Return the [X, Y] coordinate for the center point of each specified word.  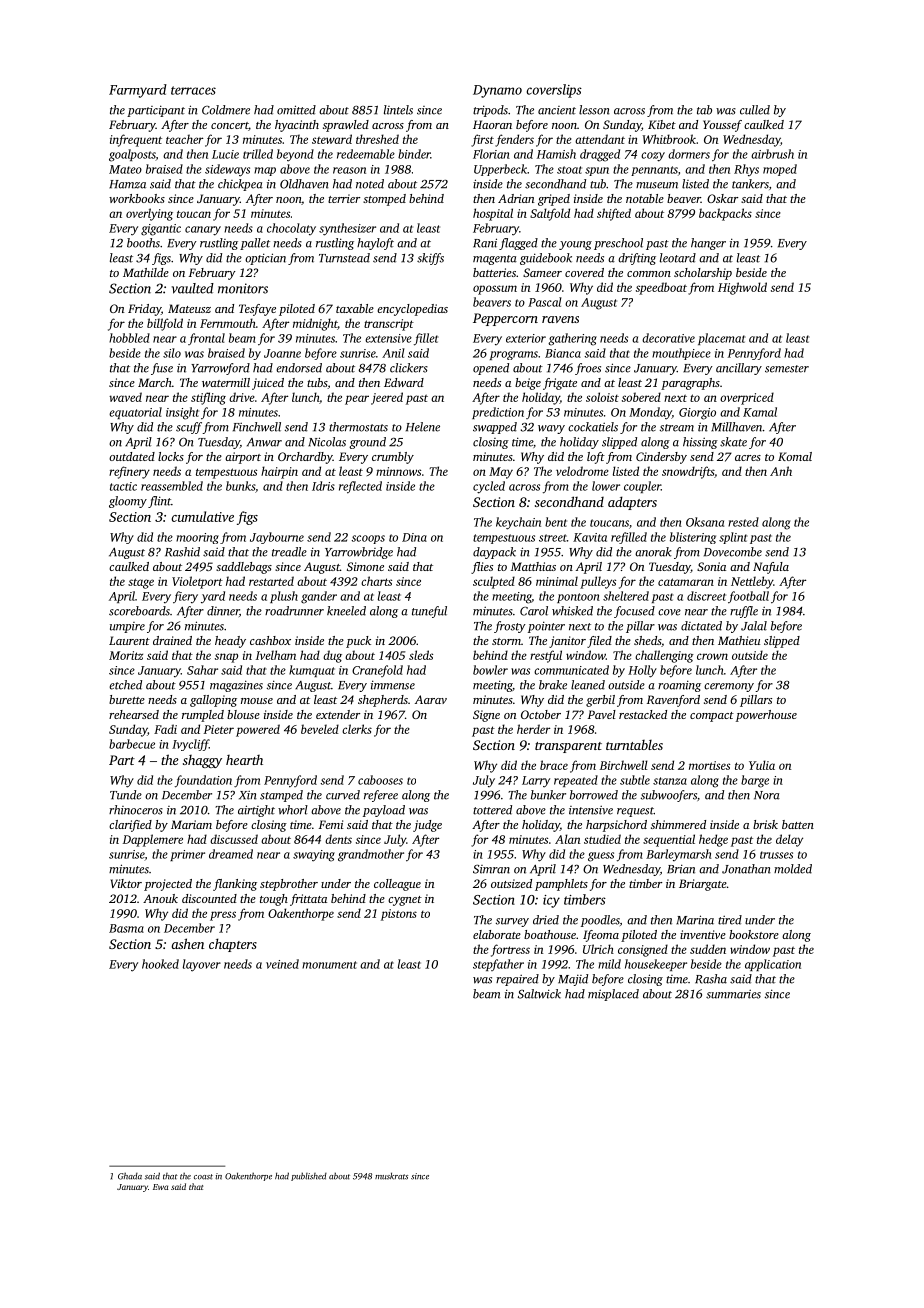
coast [203, 1177]
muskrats [391, 1176]
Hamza [127, 184]
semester [787, 369]
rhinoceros [136, 810]
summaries [733, 994]
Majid [573, 980]
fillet [426, 339]
